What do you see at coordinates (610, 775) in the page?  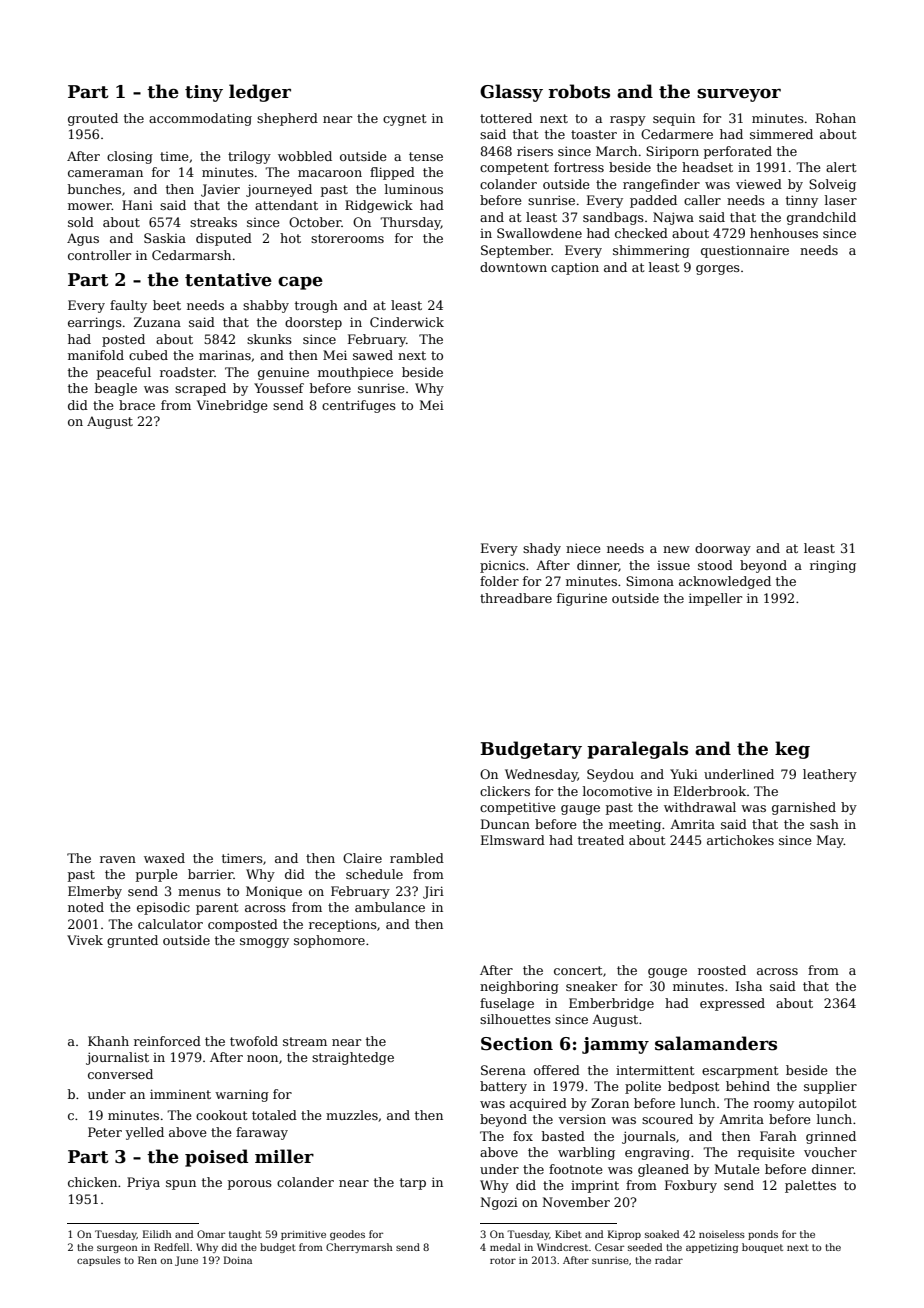 I see `Seydou` at bounding box center [610, 775].
